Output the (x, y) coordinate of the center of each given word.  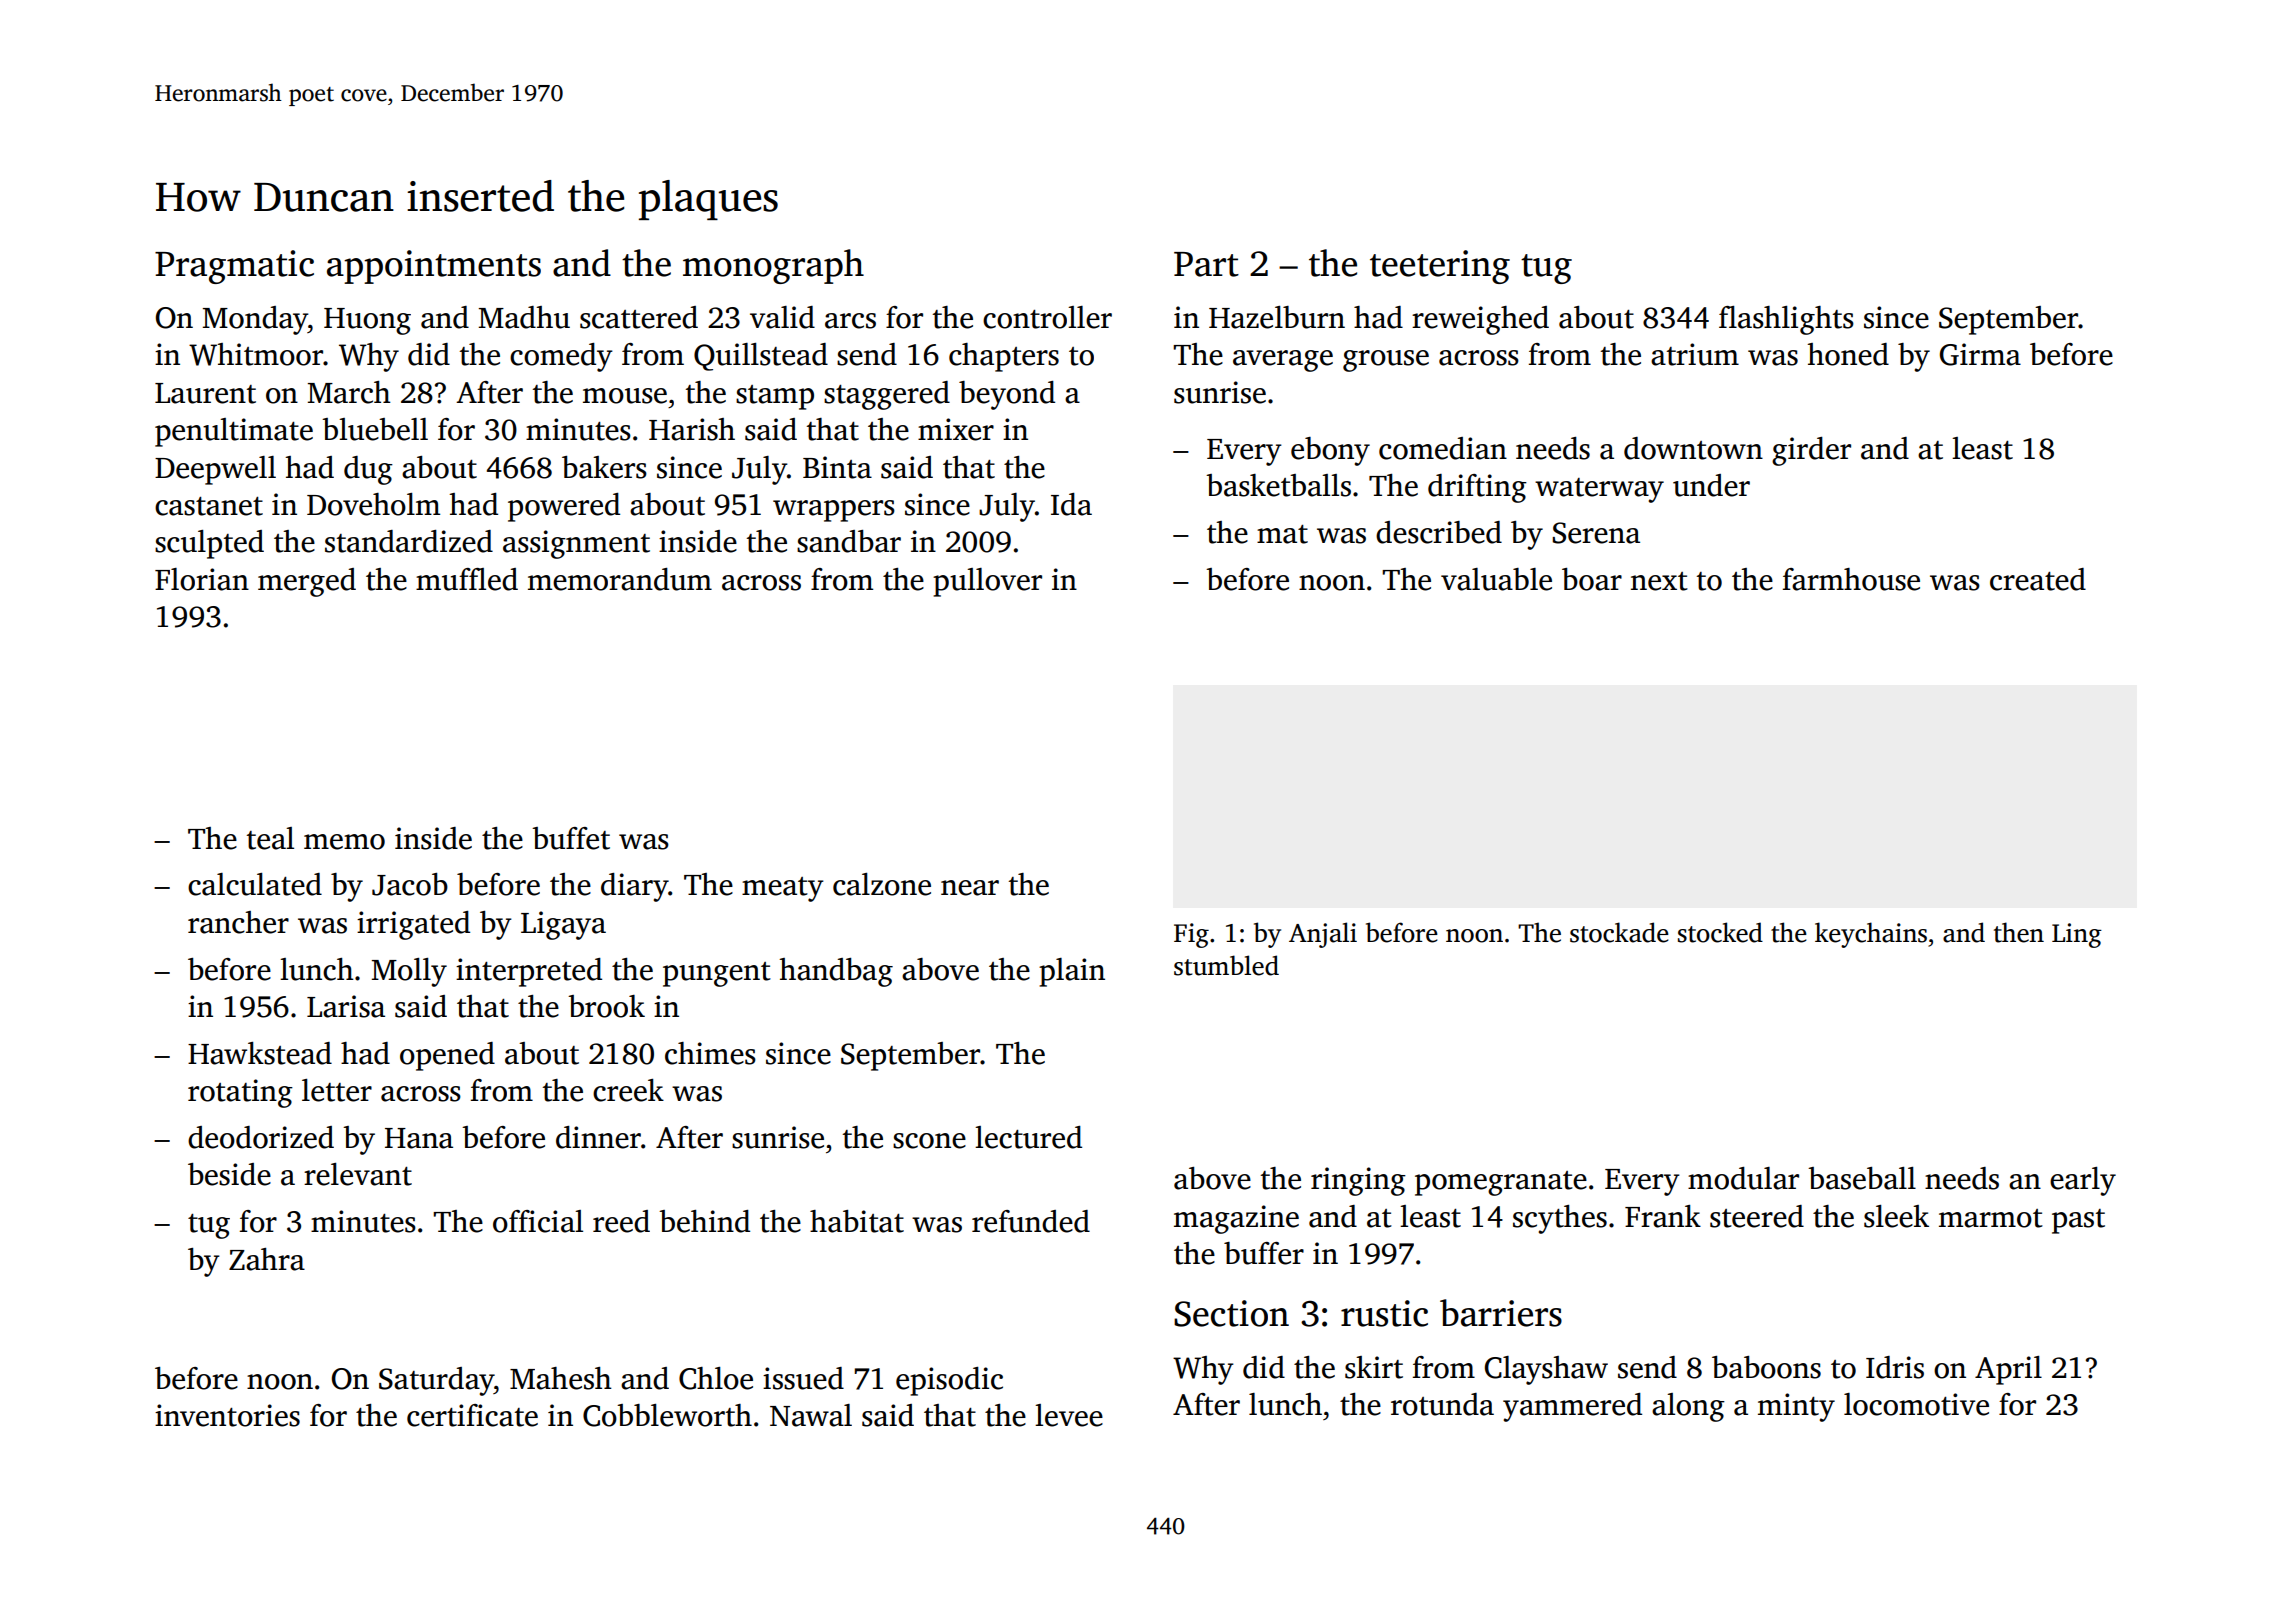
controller (1047, 317)
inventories (227, 1415)
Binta (837, 467)
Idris (1895, 1367)
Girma (1980, 354)
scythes (1560, 1219)
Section (1231, 1313)
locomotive (1916, 1404)
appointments (434, 267)
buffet (571, 838)
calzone (882, 884)
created (2038, 579)
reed (621, 1221)
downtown (1693, 448)
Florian (202, 579)
